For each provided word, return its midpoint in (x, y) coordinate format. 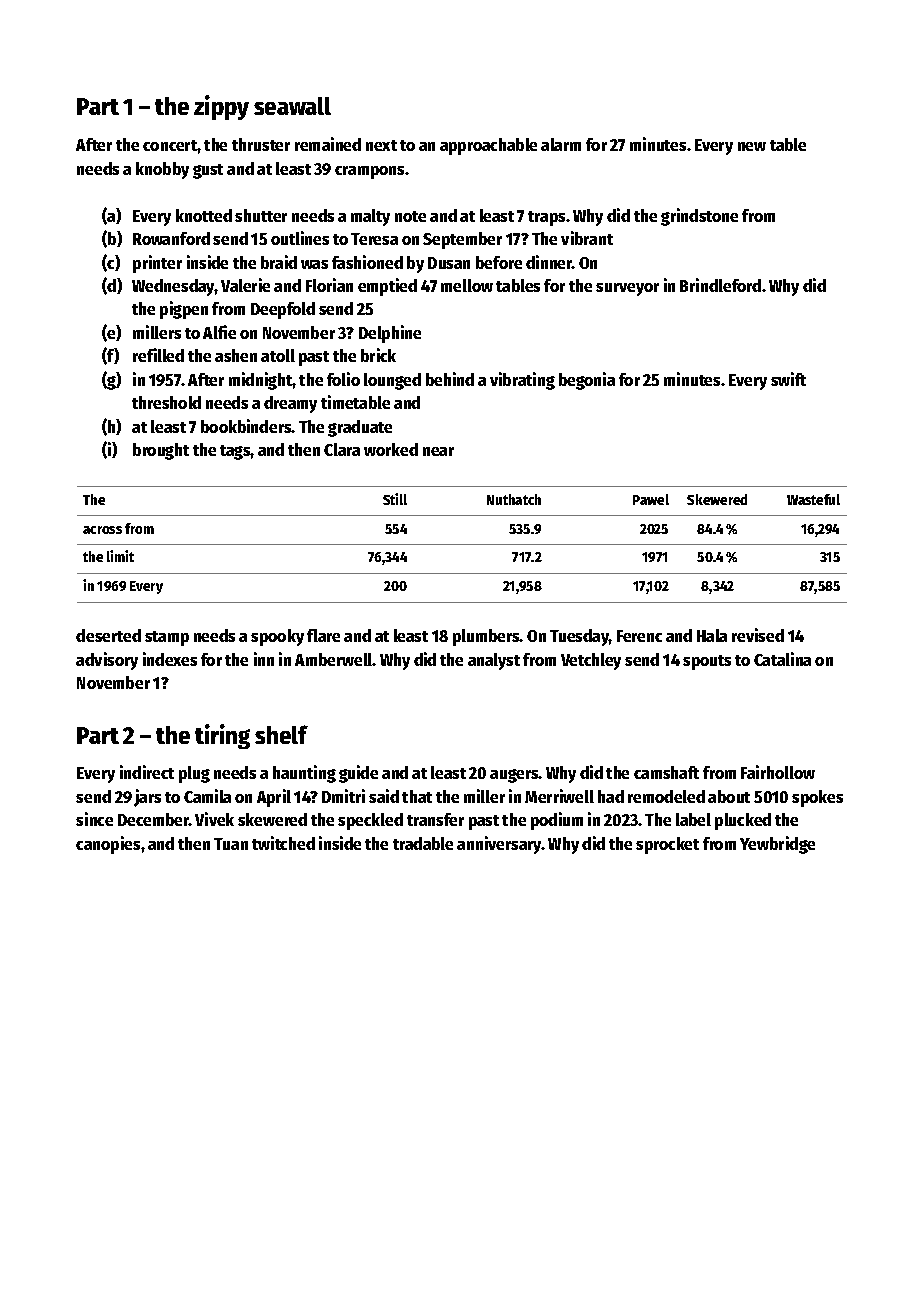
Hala (712, 635)
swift (788, 379)
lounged (392, 381)
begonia (587, 381)
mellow (467, 285)
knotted (204, 215)
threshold (166, 402)
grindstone (699, 217)
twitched (283, 843)
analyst (494, 661)
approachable (488, 146)
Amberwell (334, 659)
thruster (261, 144)
